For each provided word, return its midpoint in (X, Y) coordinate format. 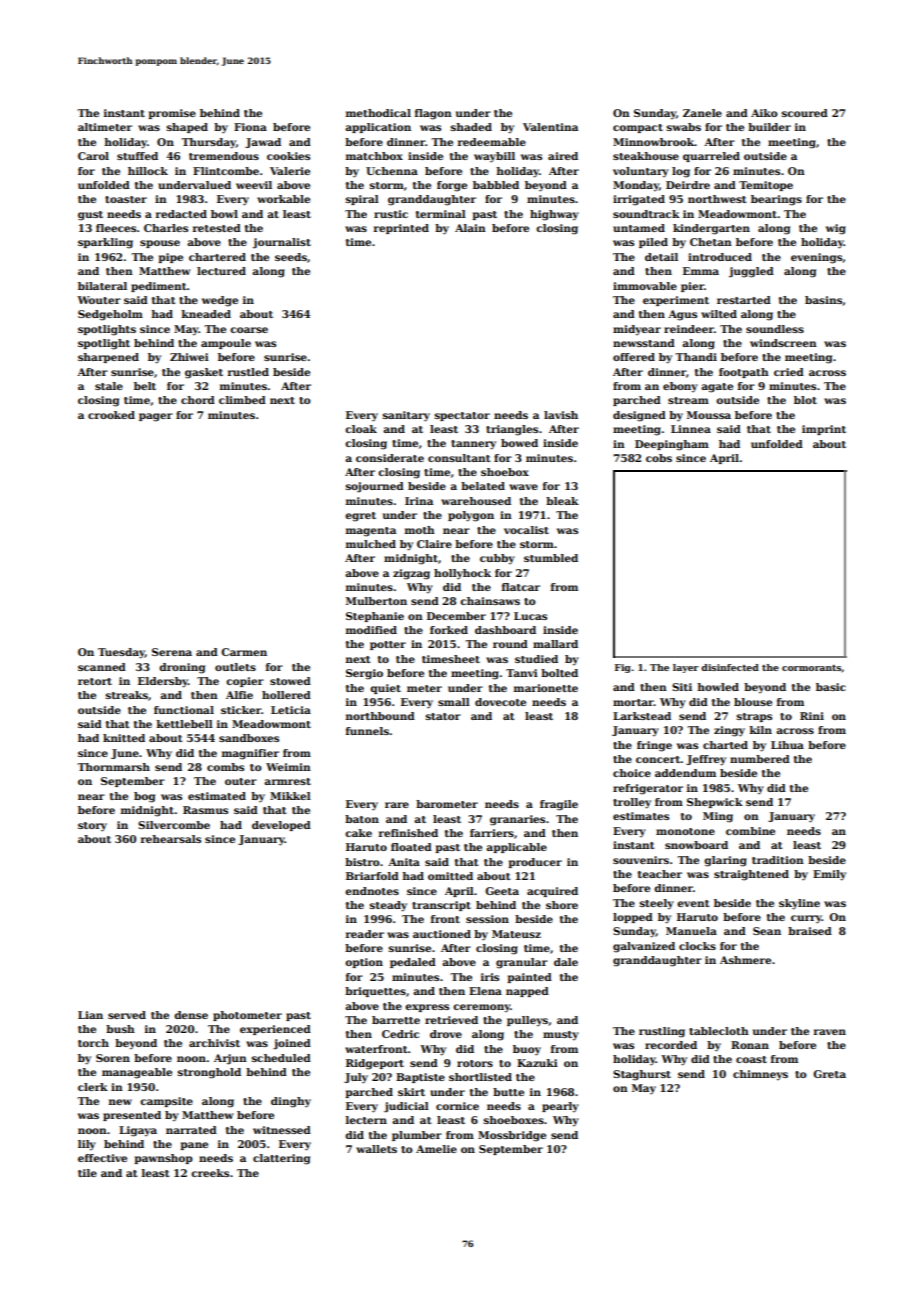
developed (281, 826)
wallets (376, 1149)
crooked (111, 415)
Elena (485, 991)
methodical (378, 113)
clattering (281, 1159)
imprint (824, 430)
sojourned (375, 487)
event (693, 903)
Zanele (702, 113)
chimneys (760, 1075)
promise (172, 114)
